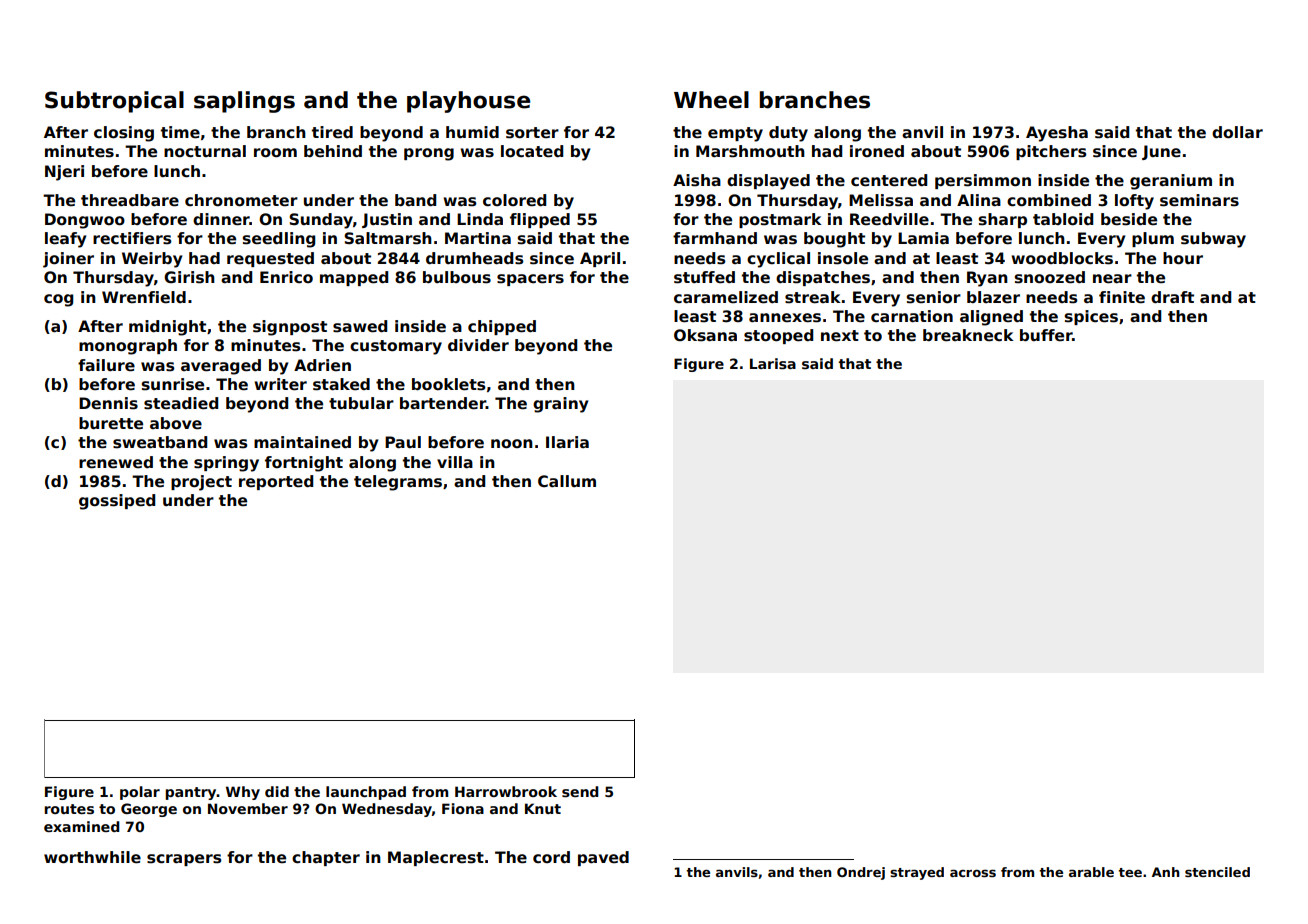 Image resolution: width=1308 pixels, height=924 pixels. What do you see at coordinates (1046, 335) in the image?
I see `buffer` at bounding box center [1046, 335].
